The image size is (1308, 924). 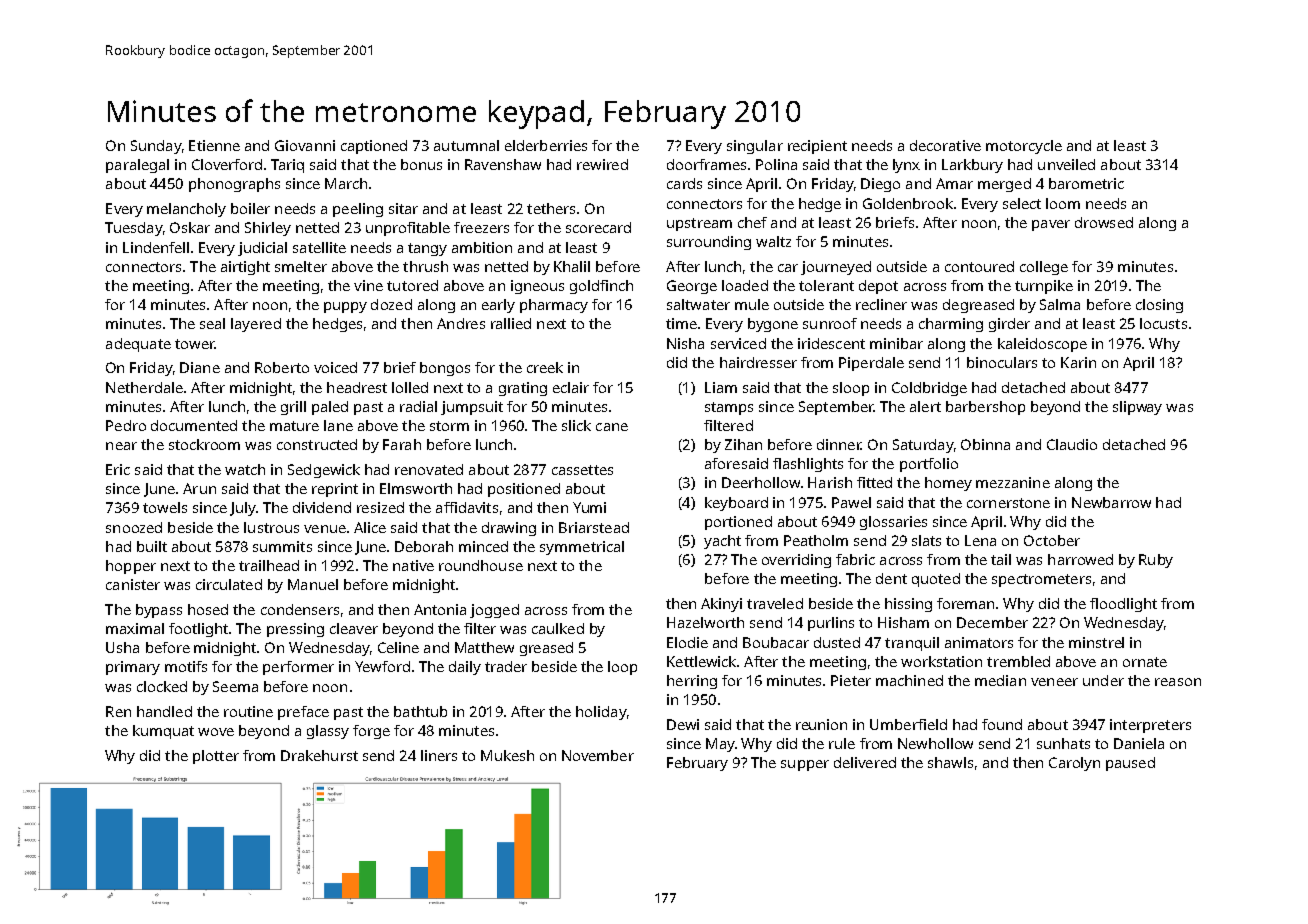 What do you see at coordinates (214, 145) in the image?
I see `Etienne` at bounding box center [214, 145].
